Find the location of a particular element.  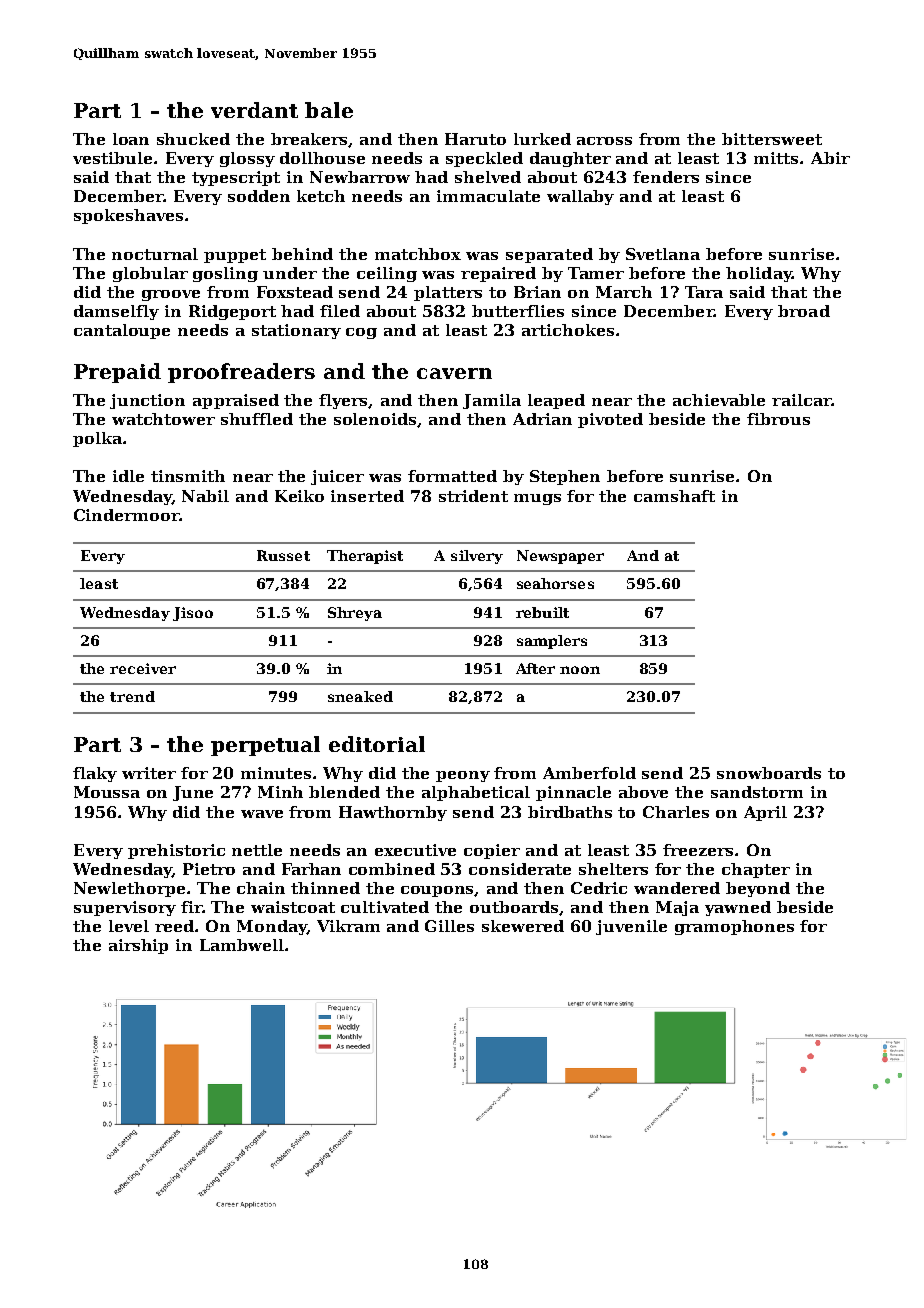

tinsmith is located at coordinates (188, 476).
